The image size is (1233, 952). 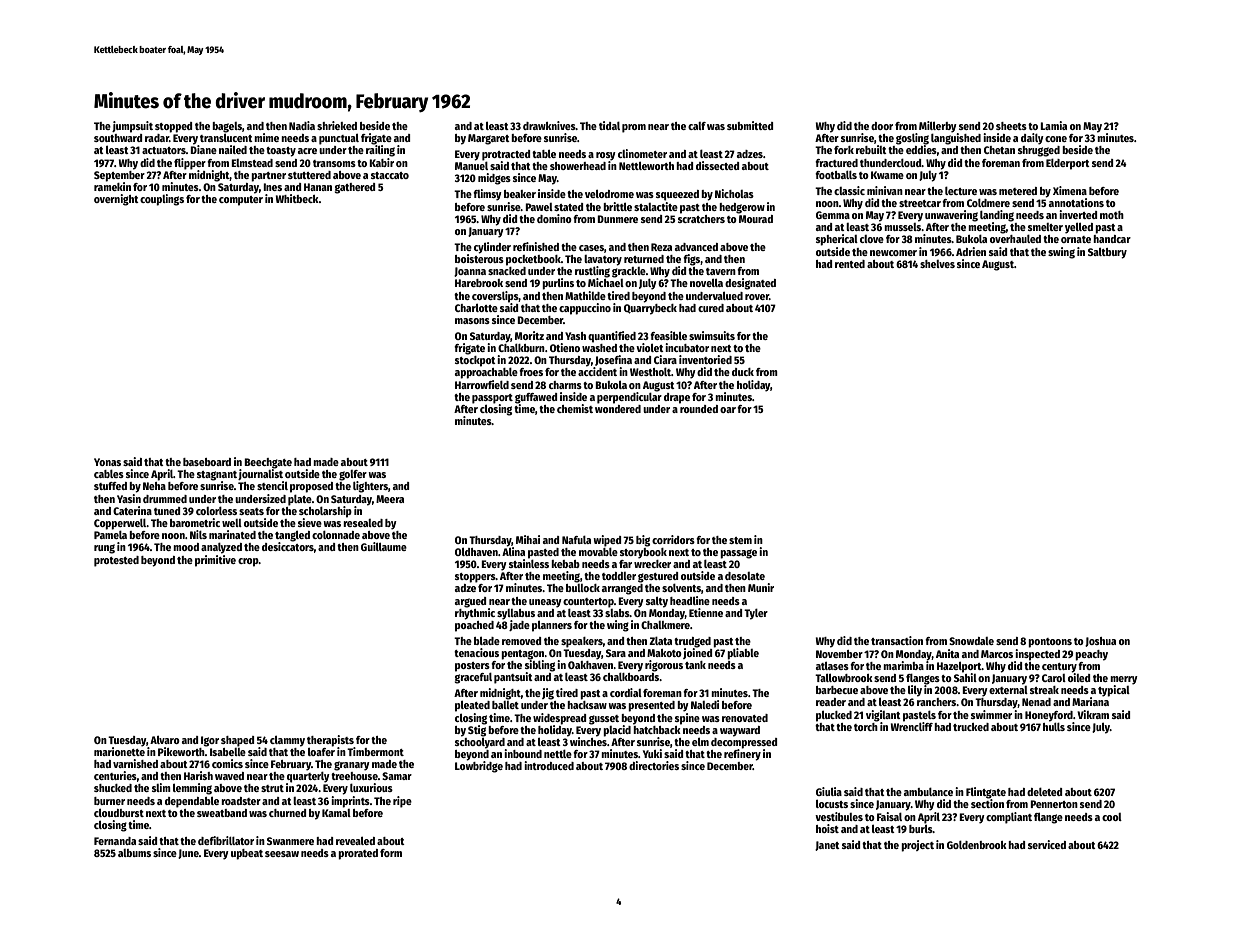 I want to click on partner, so click(x=268, y=177).
